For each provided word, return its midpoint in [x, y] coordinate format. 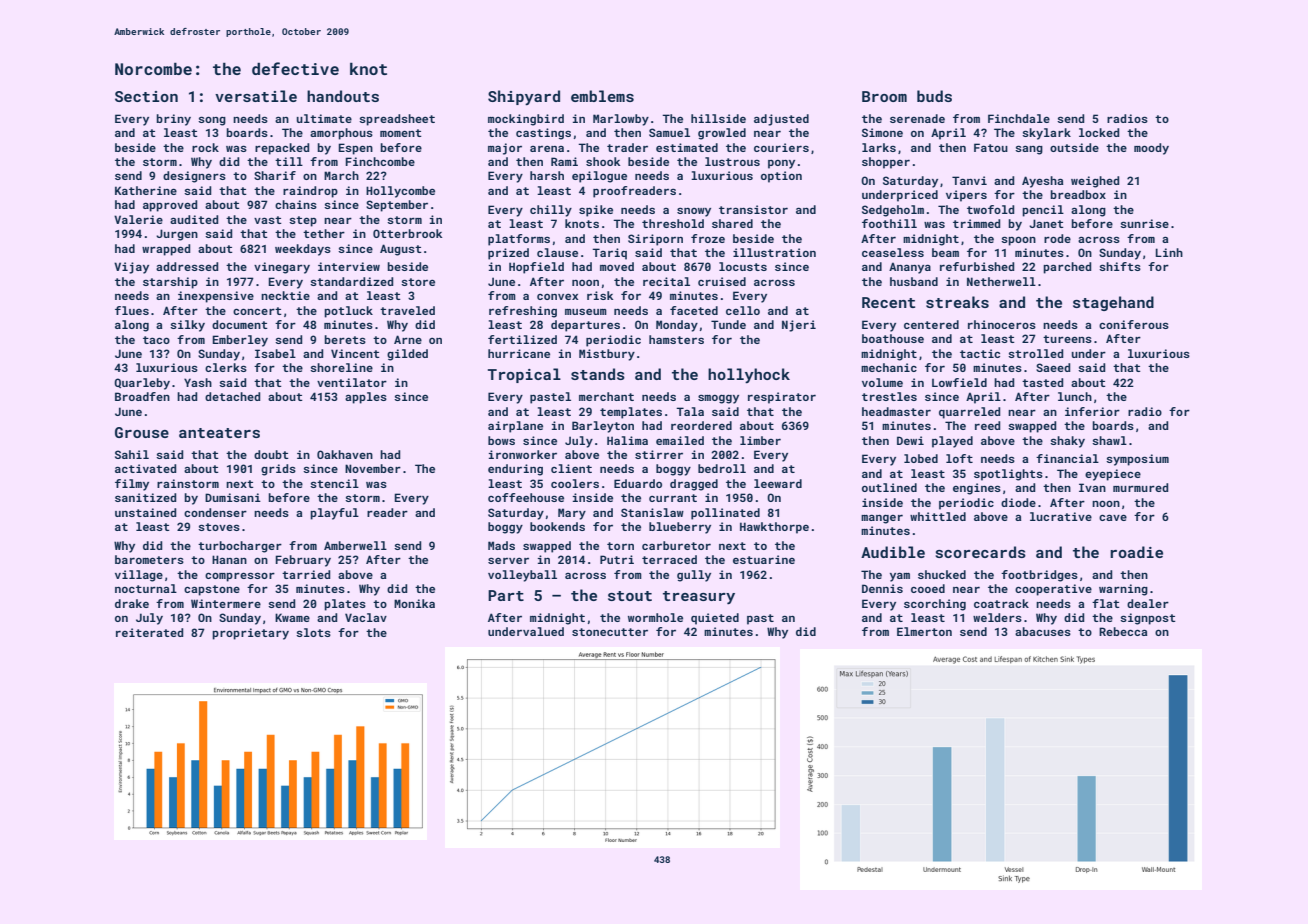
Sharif [275, 175]
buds [934, 96]
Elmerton [924, 631]
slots [313, 632]
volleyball [522, 576]
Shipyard [524, 97]
